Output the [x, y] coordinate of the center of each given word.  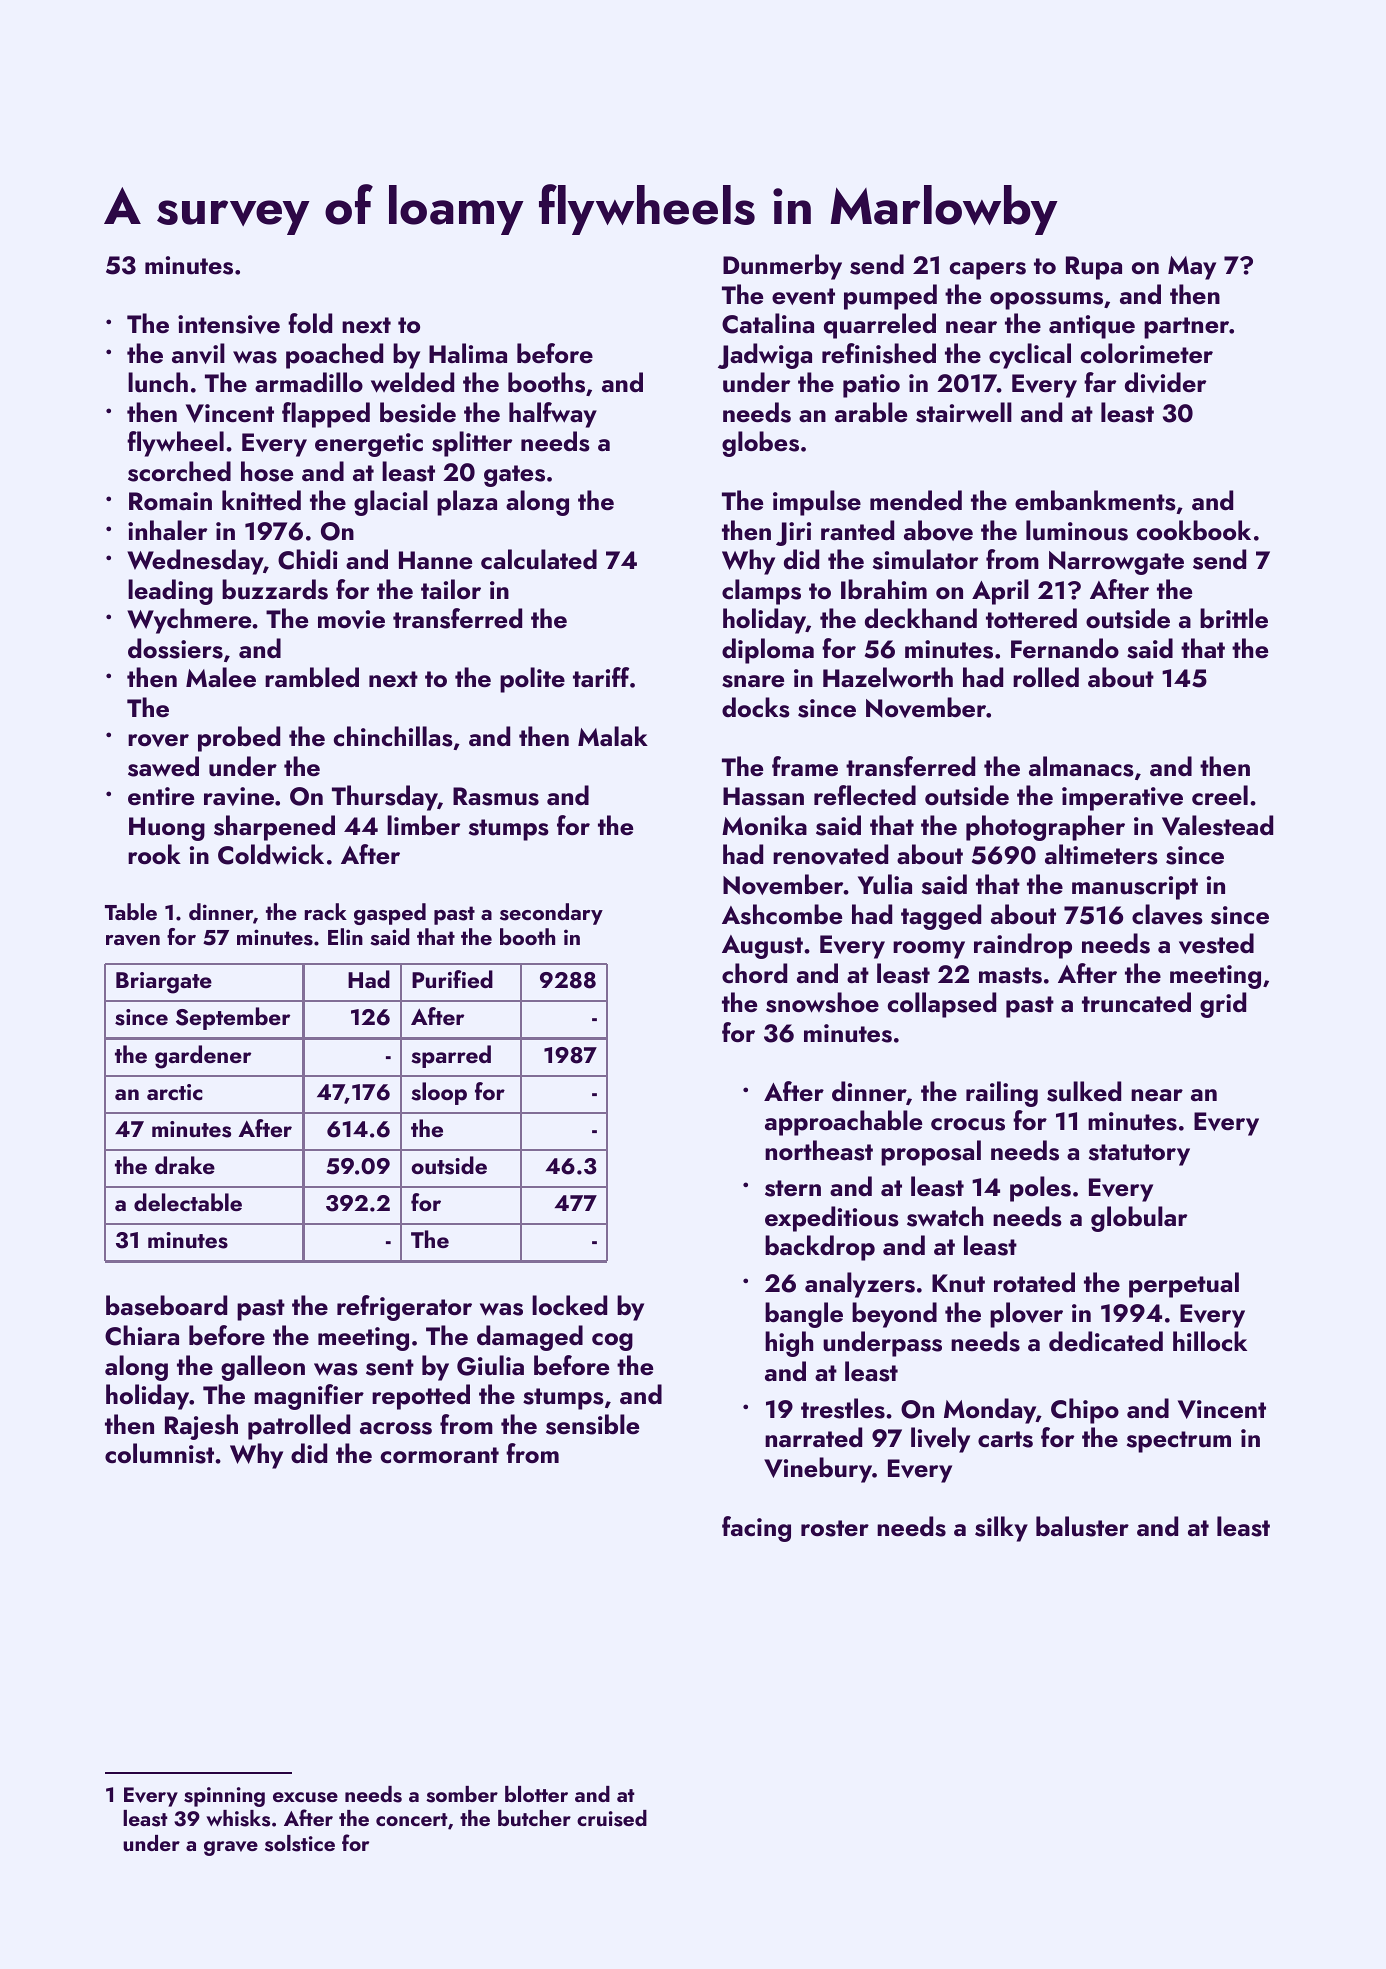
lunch [158, 382]
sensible [592, 1424]
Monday [990, 1411]
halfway [553, 415]
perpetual [1184, 1285]
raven [133, 940]
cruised [612, 1818]
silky [1001, 1529]
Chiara [142, 1335]
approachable [843, 1123]
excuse [305, 1797]
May [1192, 268]
